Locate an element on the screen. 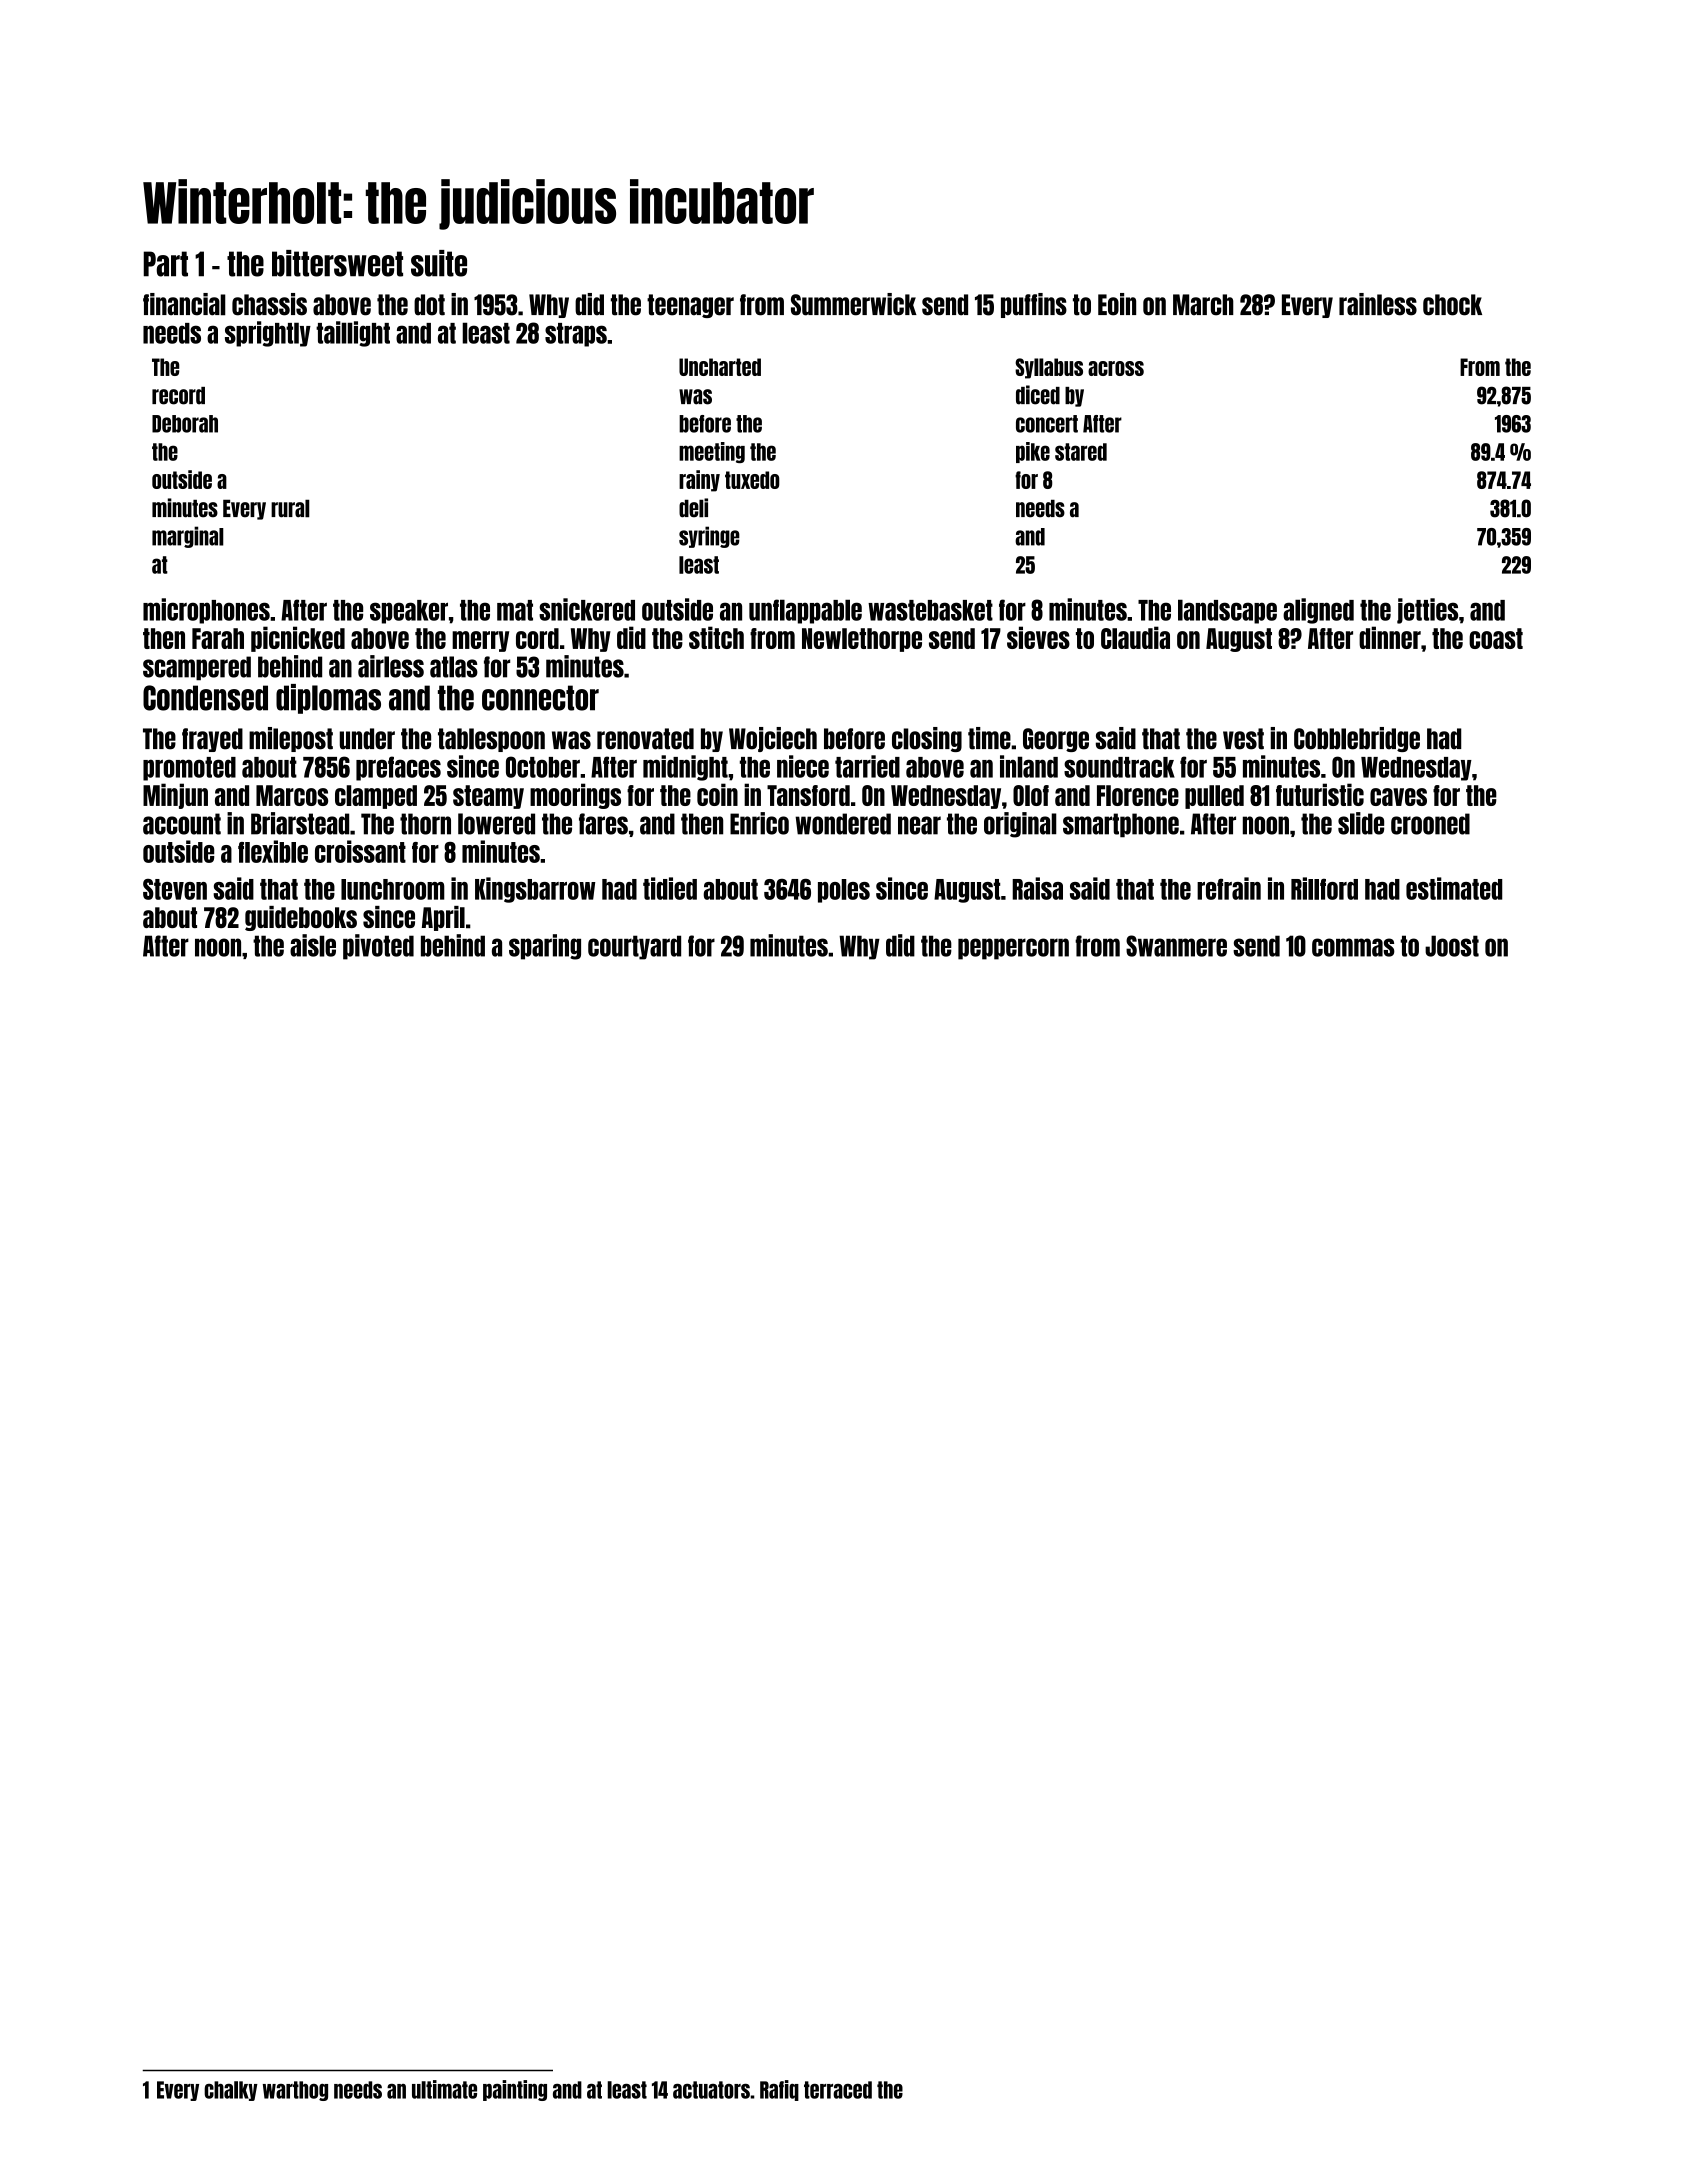 The image size is (1683, 2178). puffins is located at coordinates (1034, 305).
